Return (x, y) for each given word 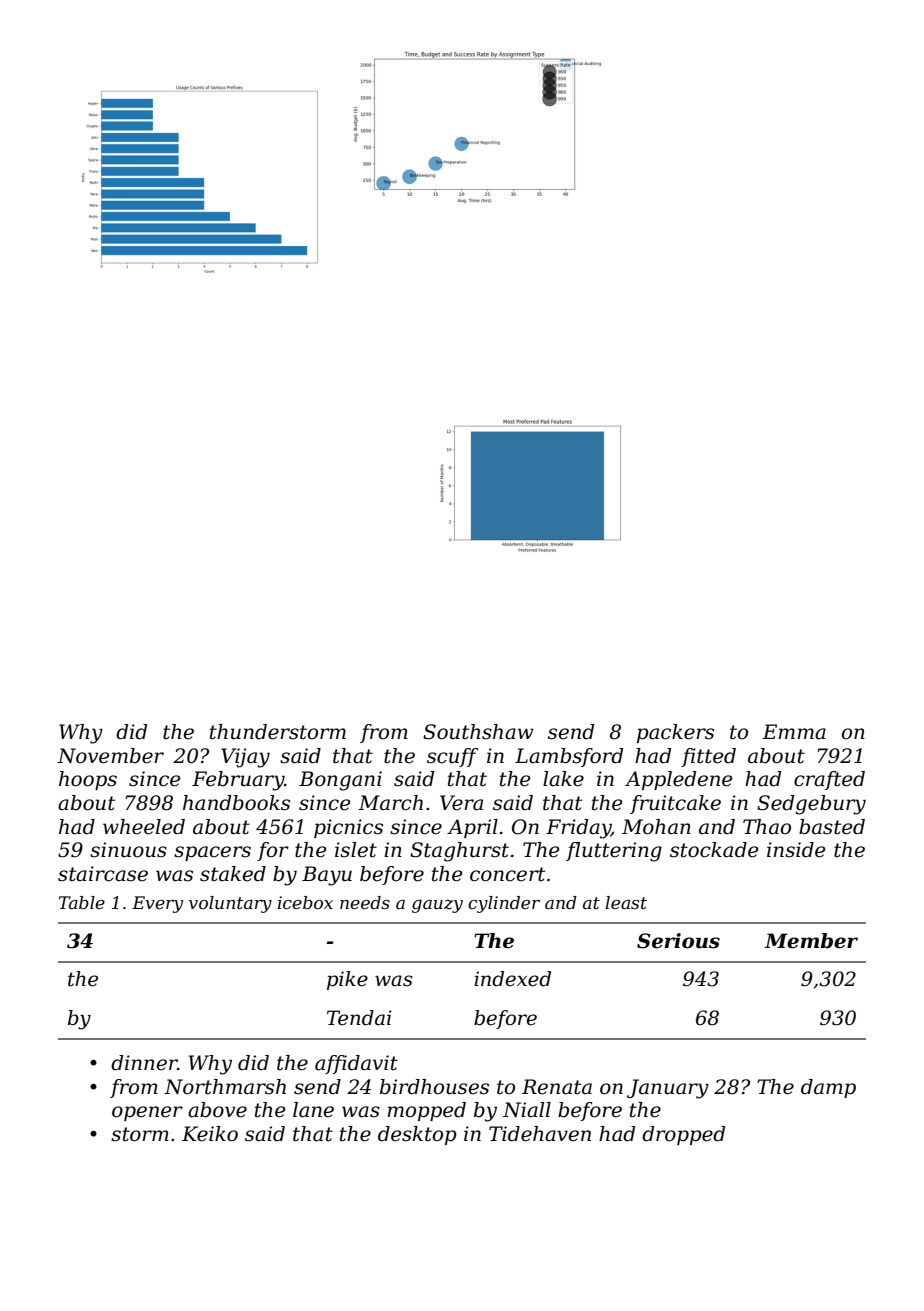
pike (347, 980)
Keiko (210, 1134)
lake (563, 779)
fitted (708, 757)
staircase (103, 874)
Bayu (327, 876)
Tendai (359, 1018)
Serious (678, 941)
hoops (88, 780)
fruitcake (675, 804)
